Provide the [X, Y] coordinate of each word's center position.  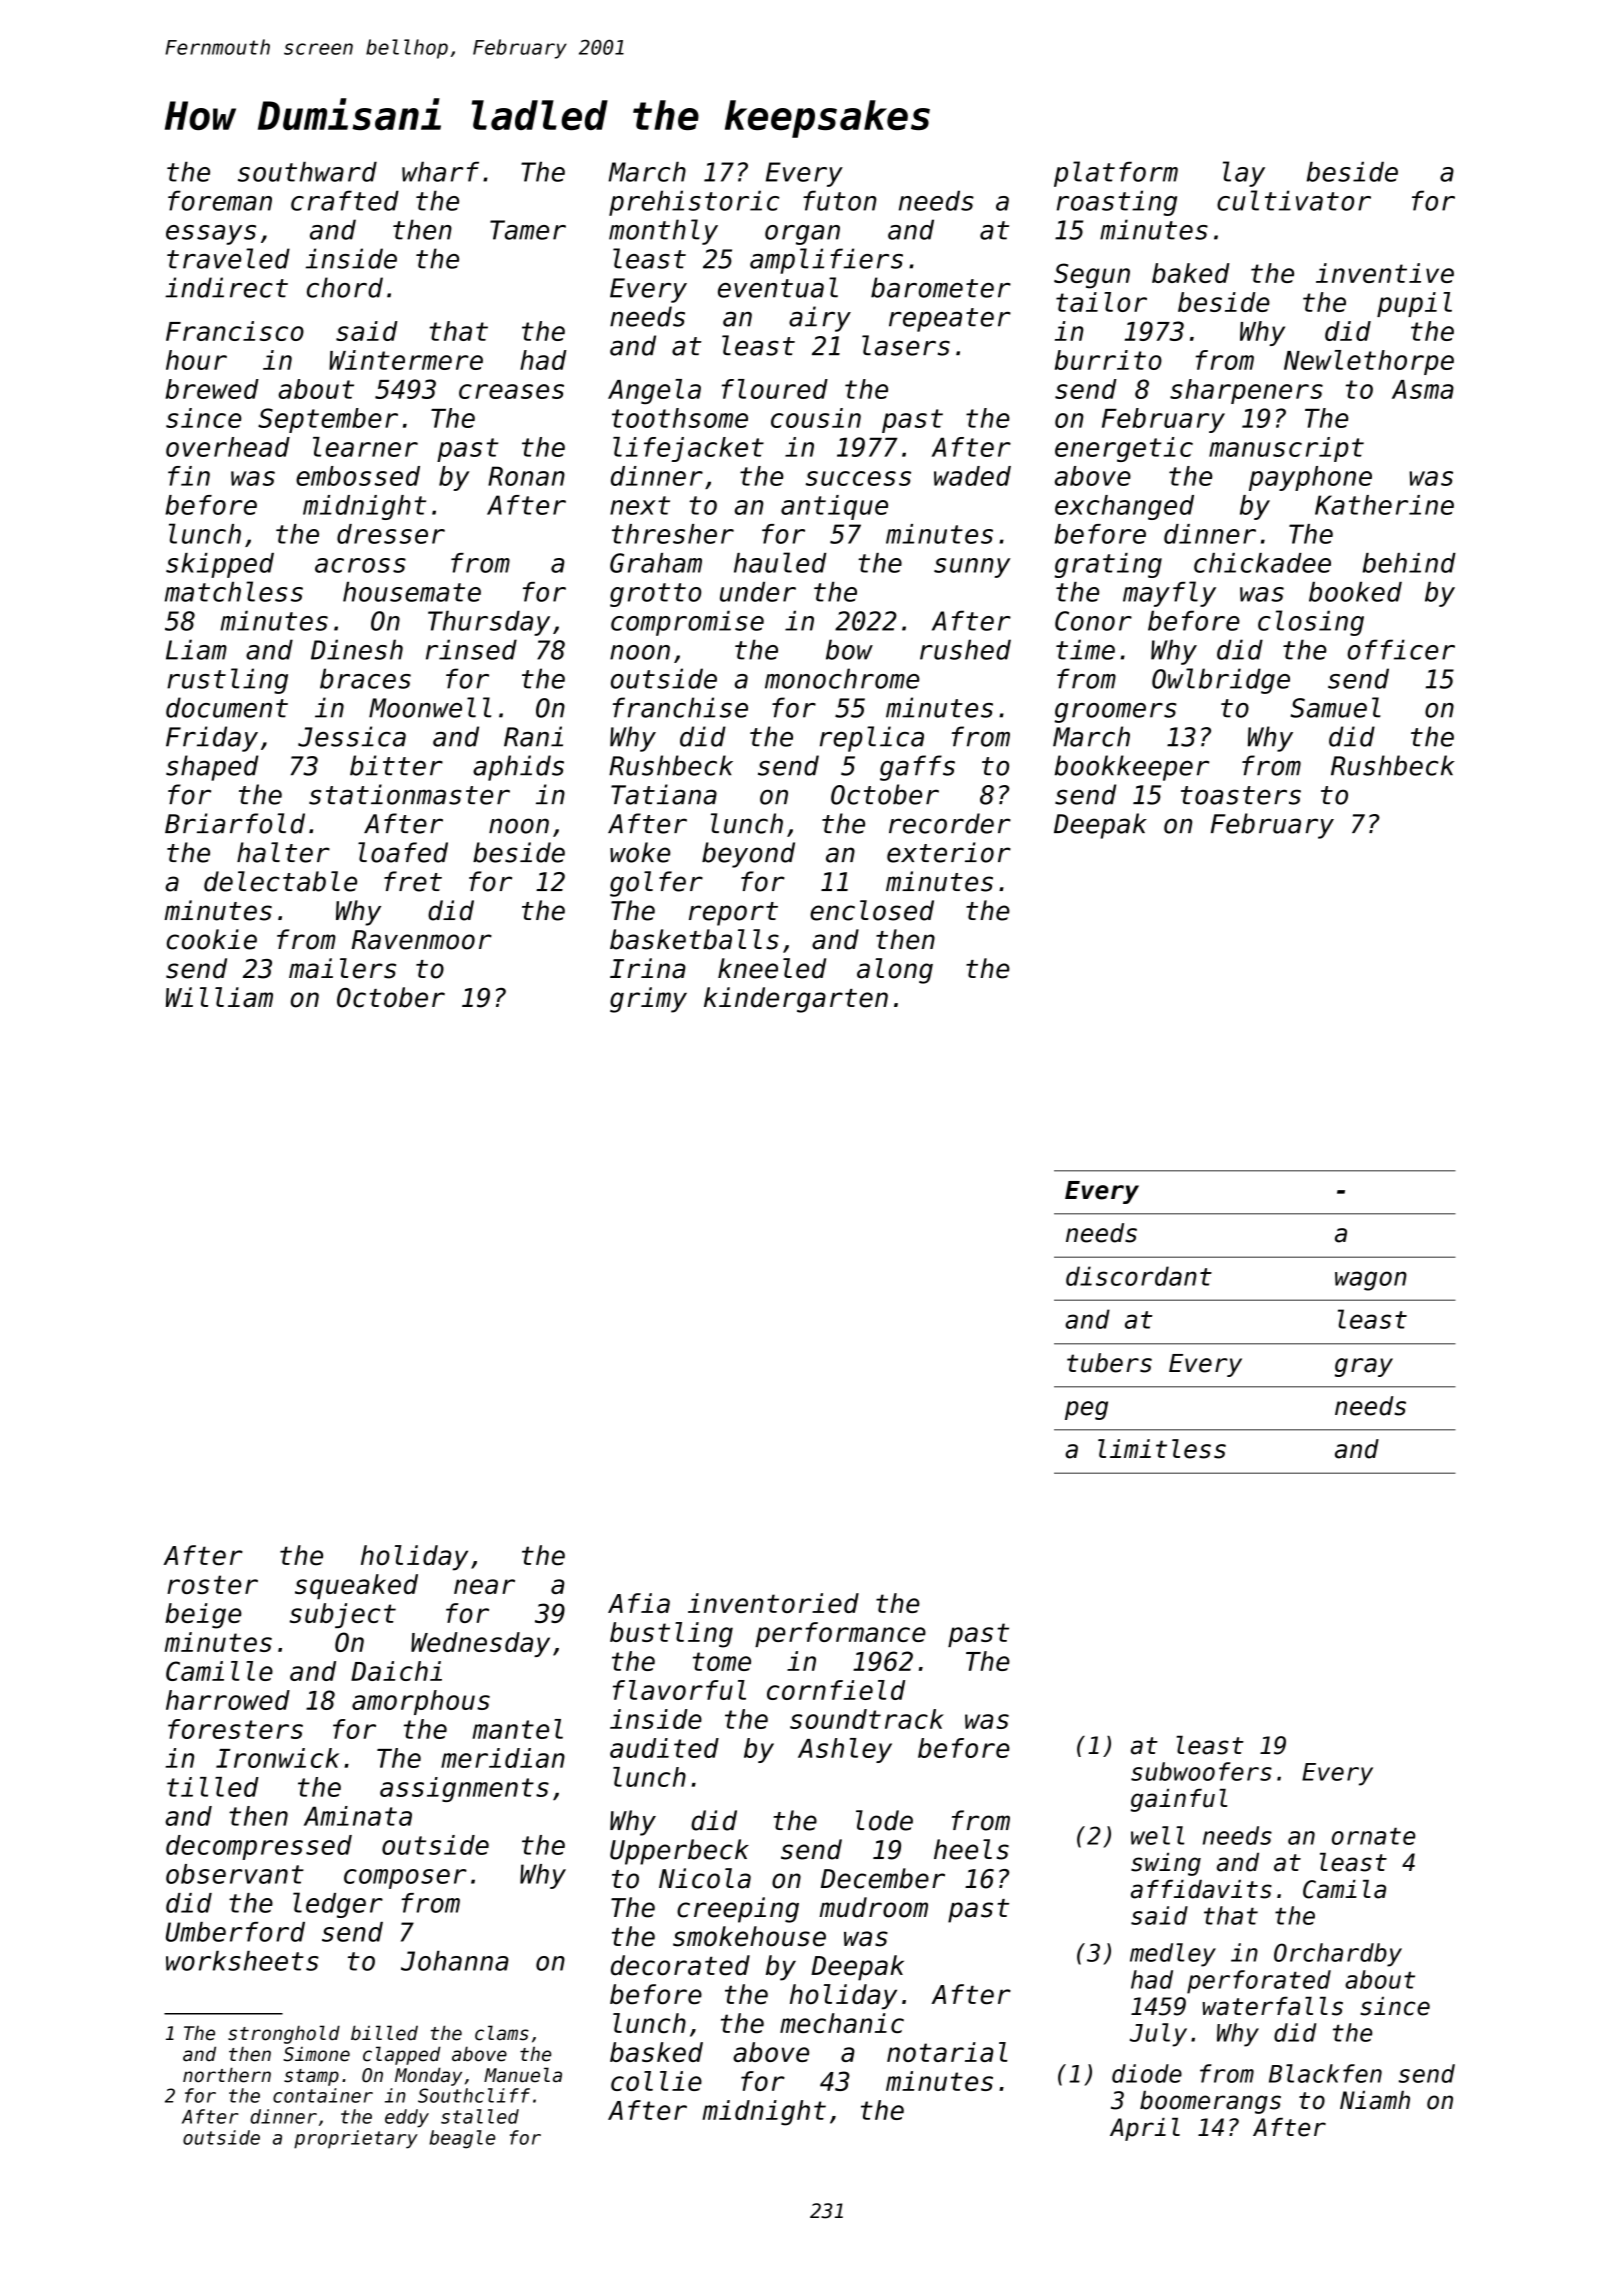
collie [656, 2081]
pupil [1414, 304]
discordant [1139, 1276]
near [484, 1586]
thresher [673, 534]
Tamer [528, 230]
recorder [950, 823]
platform [1116, 174]
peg [1086, 1410]
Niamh [1375, 2100]
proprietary [356, 2139]
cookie [212, 939]
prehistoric [694, 203]
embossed [358, 476]
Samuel [1336, 707]
